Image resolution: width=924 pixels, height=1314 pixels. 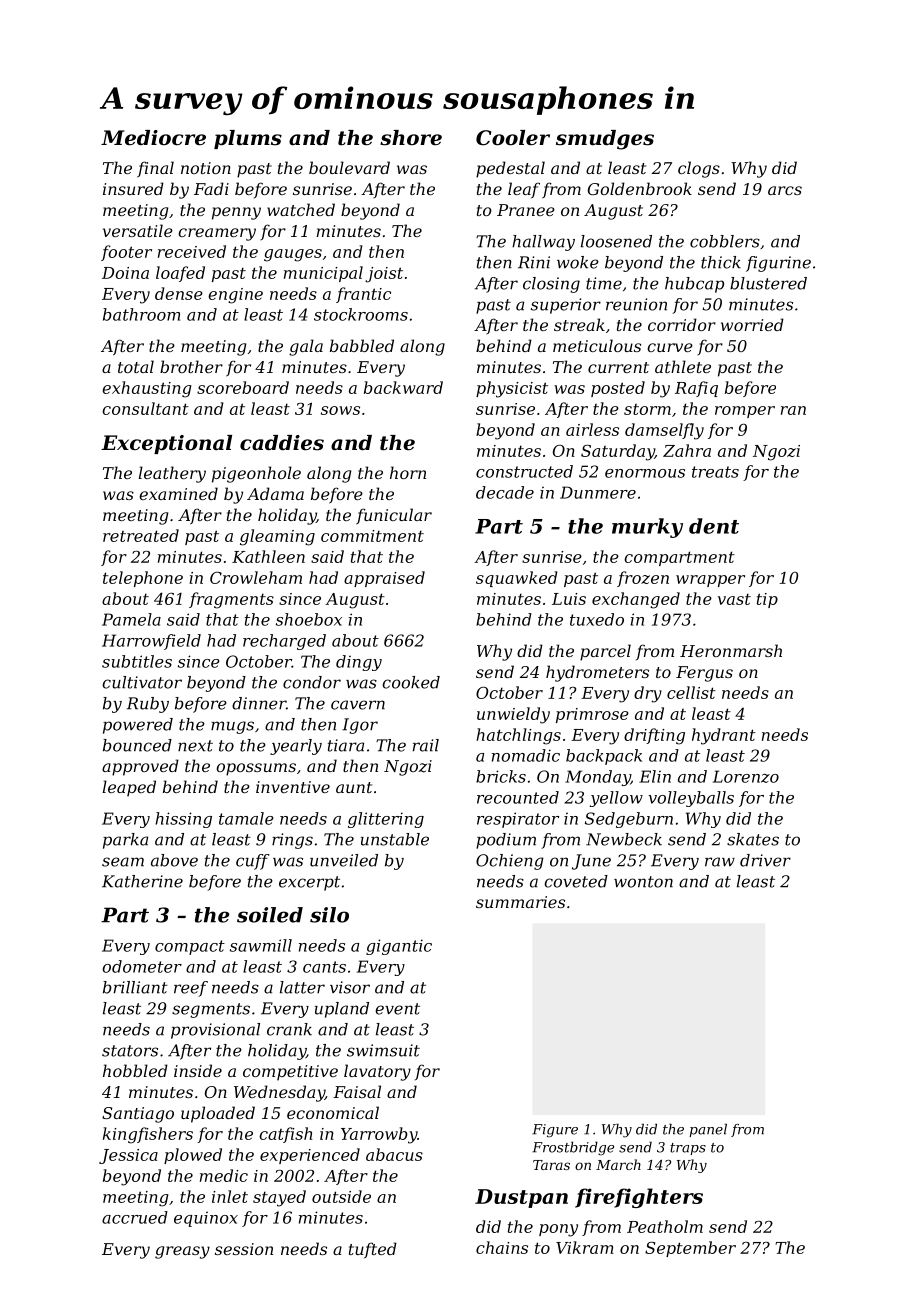 I want to click on blustered, so click(x=768, y=283).
